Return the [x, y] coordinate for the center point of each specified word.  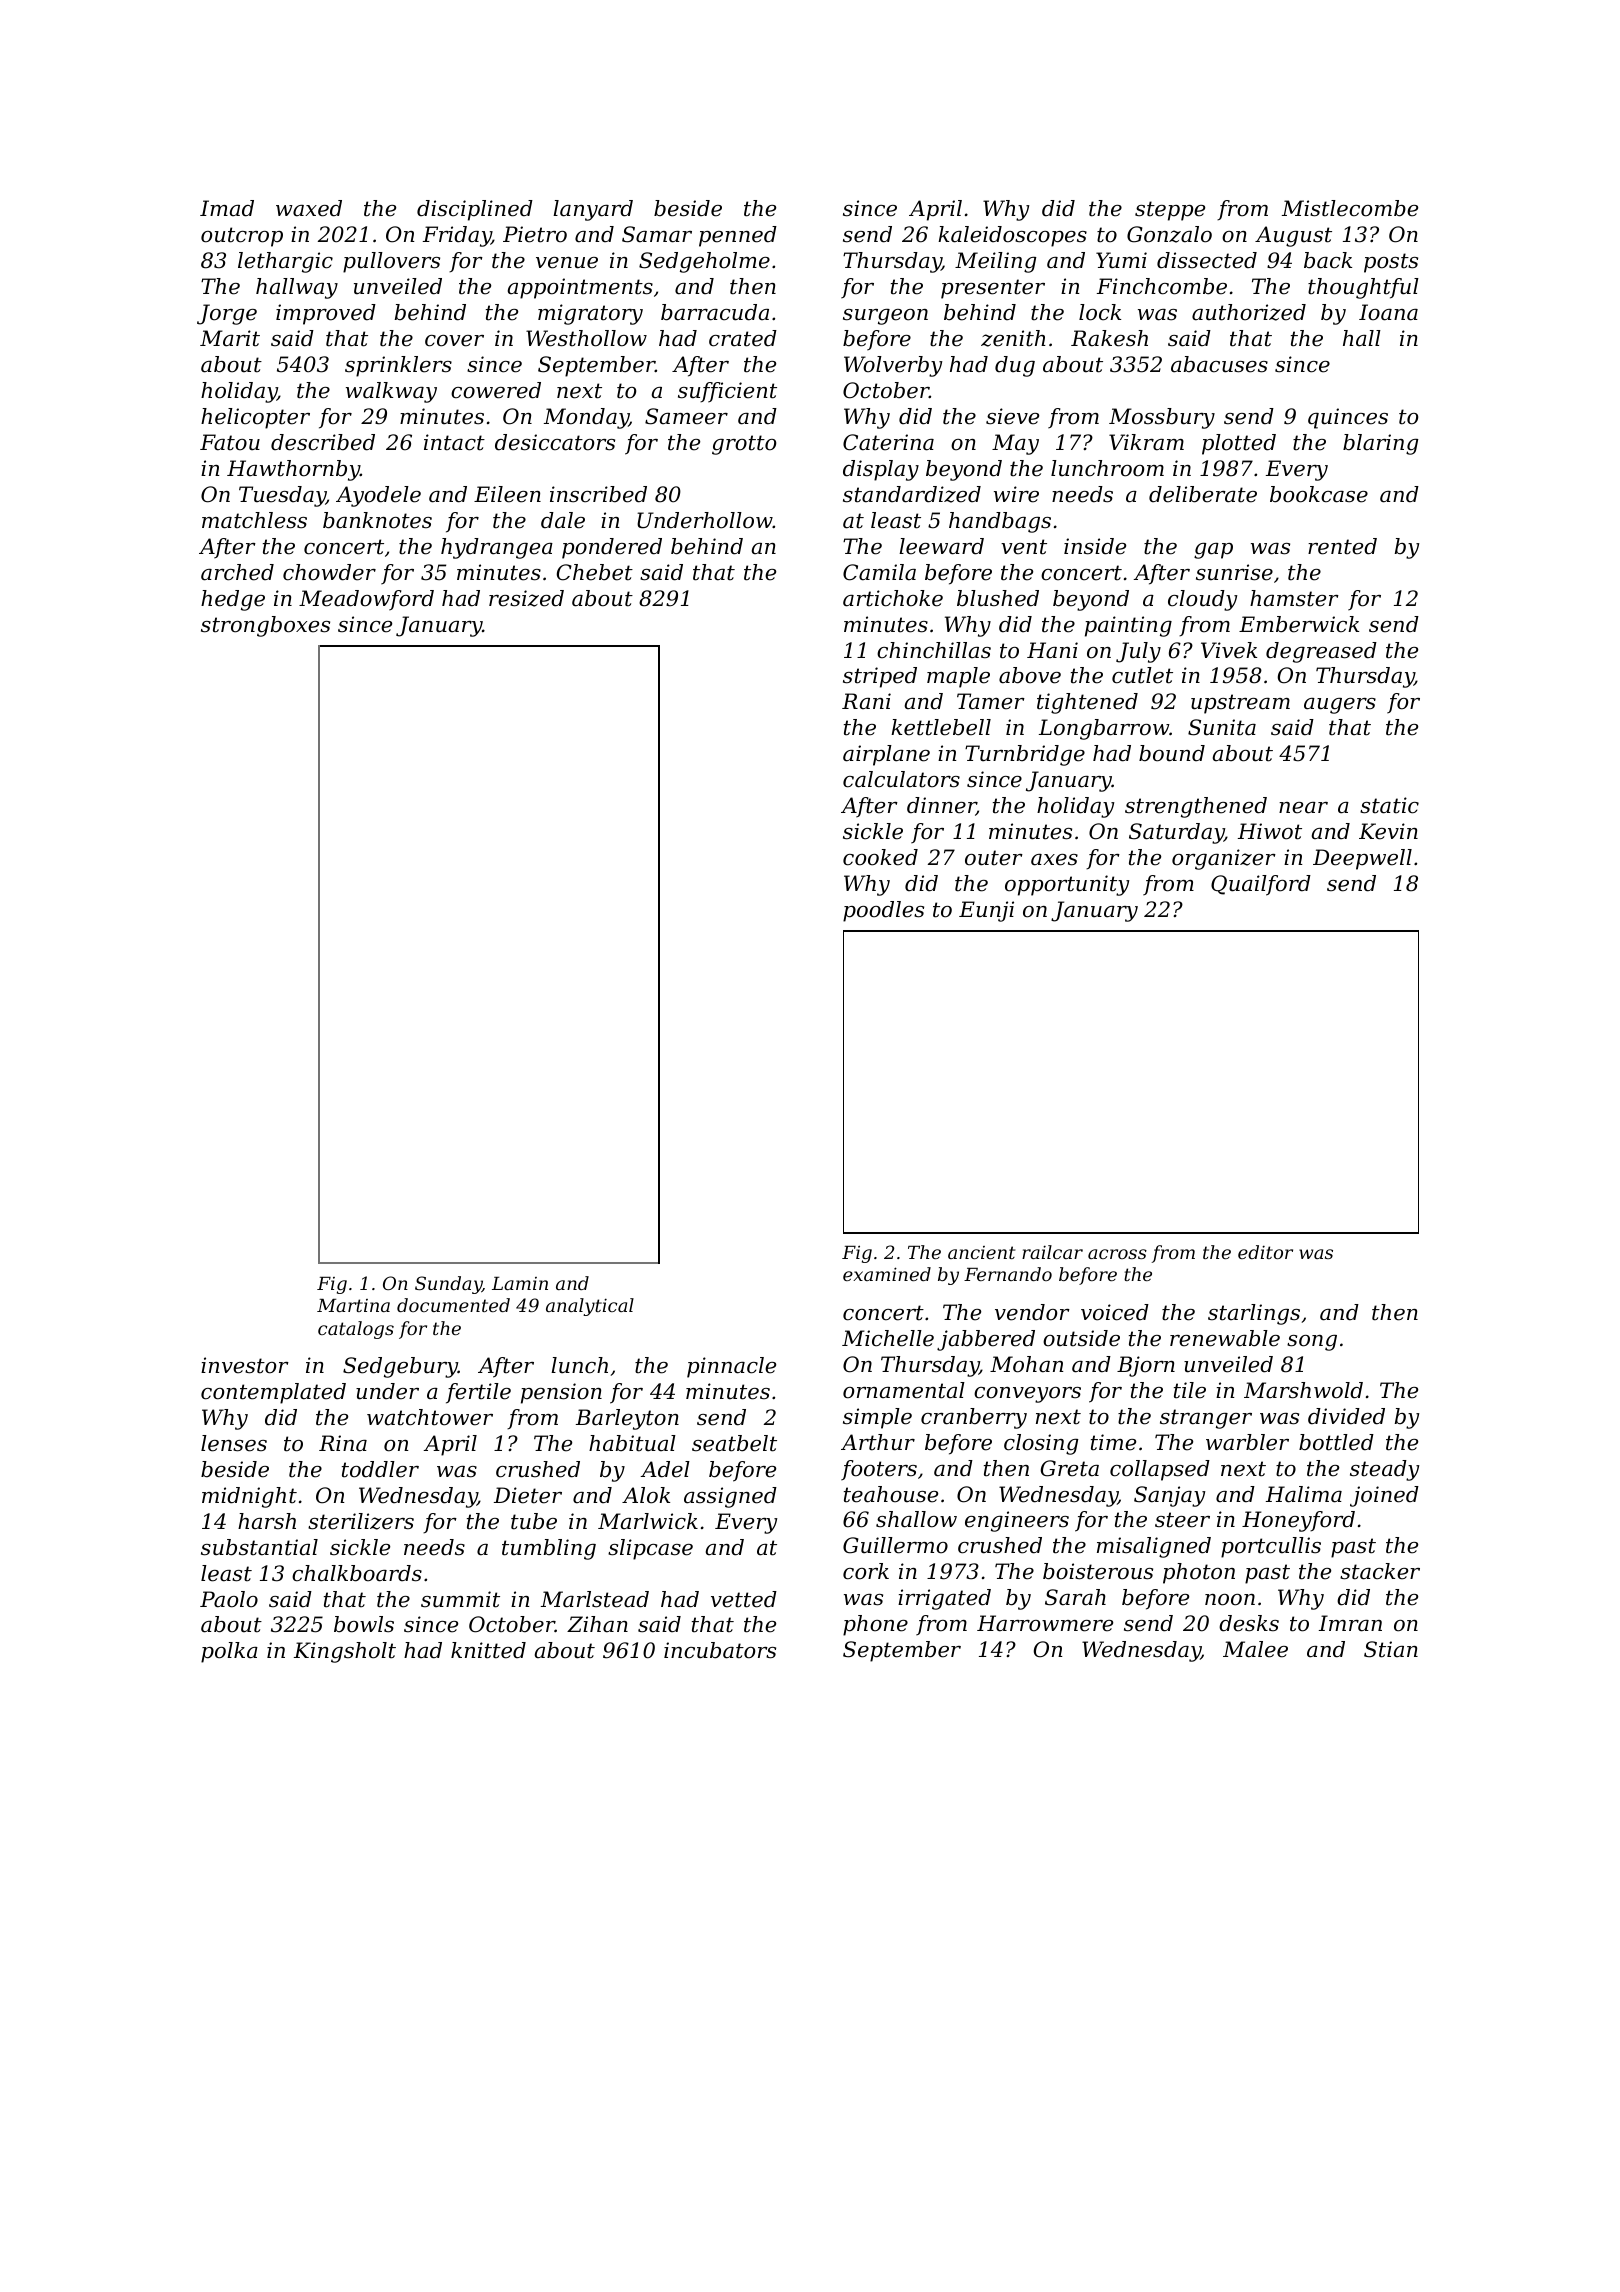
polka [229, 1652]
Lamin [520, 1283]
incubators [720, 1650]
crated [743, 338]
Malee [1255, 1649]
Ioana [1388, 312]
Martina [353, 1305]
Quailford [1261, 885]
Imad [227, 208]
